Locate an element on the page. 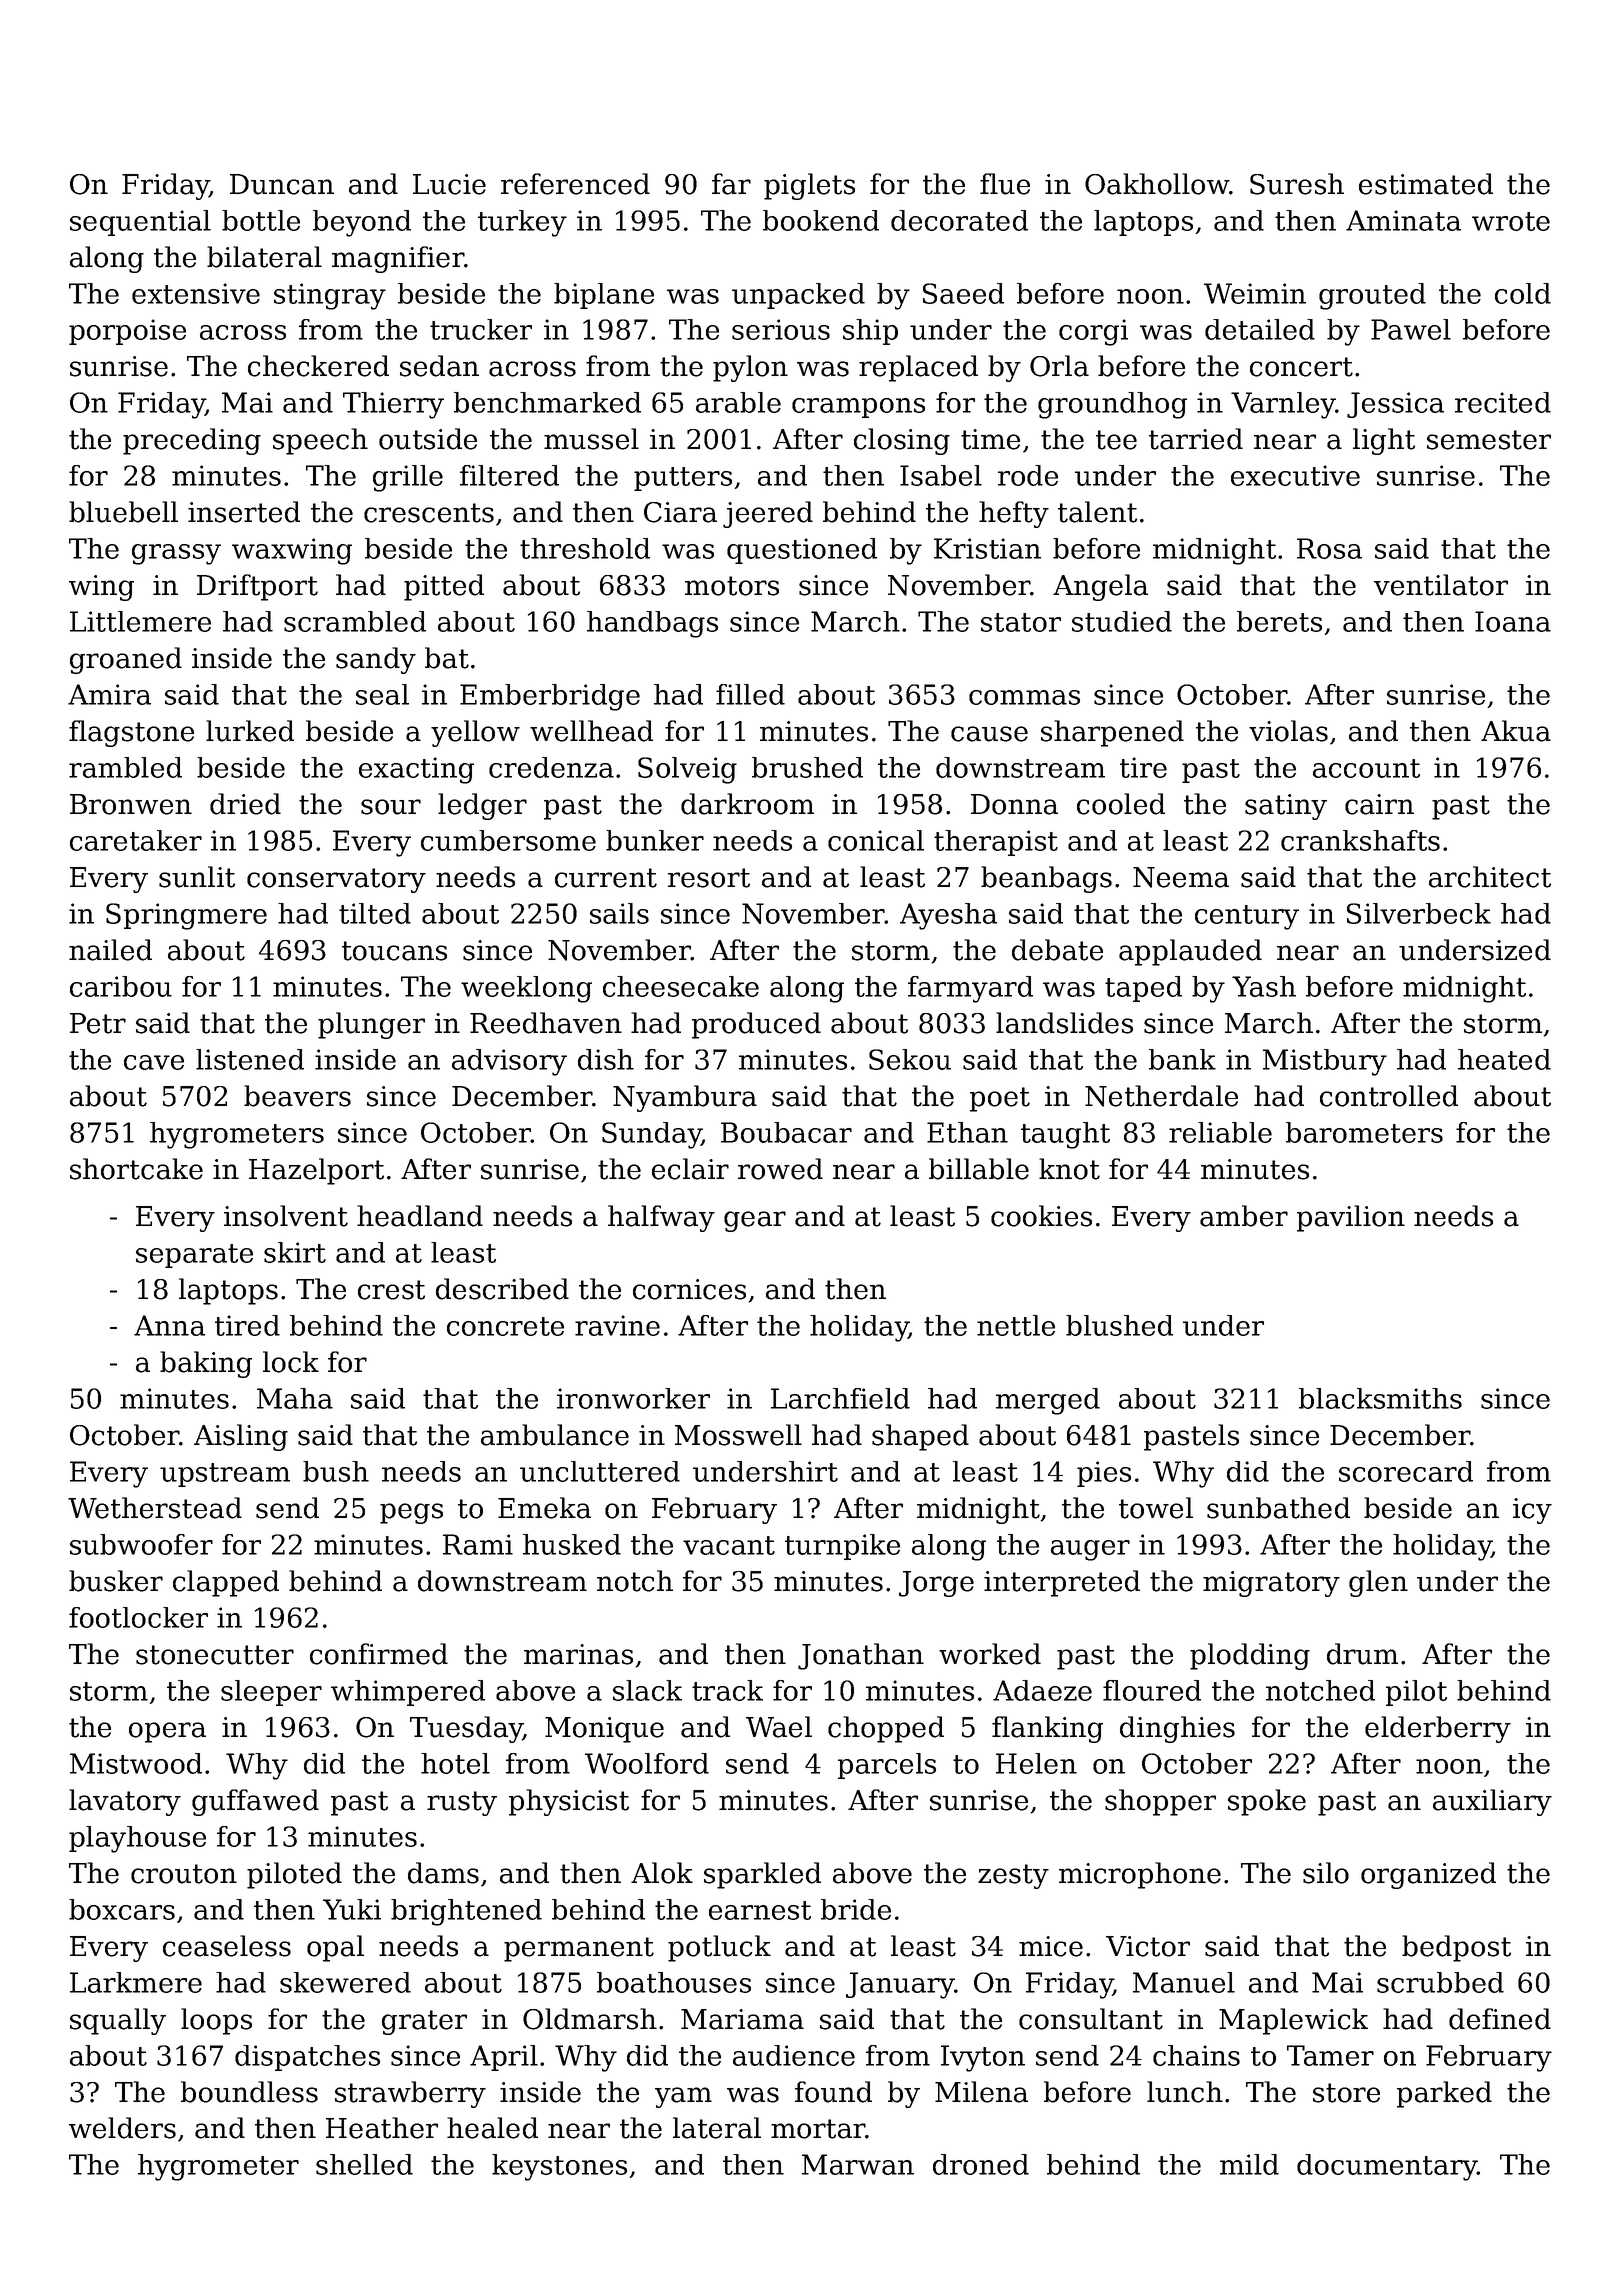 Image resolution: width=1620 pixels, height=2292 pixels. store is located at coordinates (1346, 2093).
